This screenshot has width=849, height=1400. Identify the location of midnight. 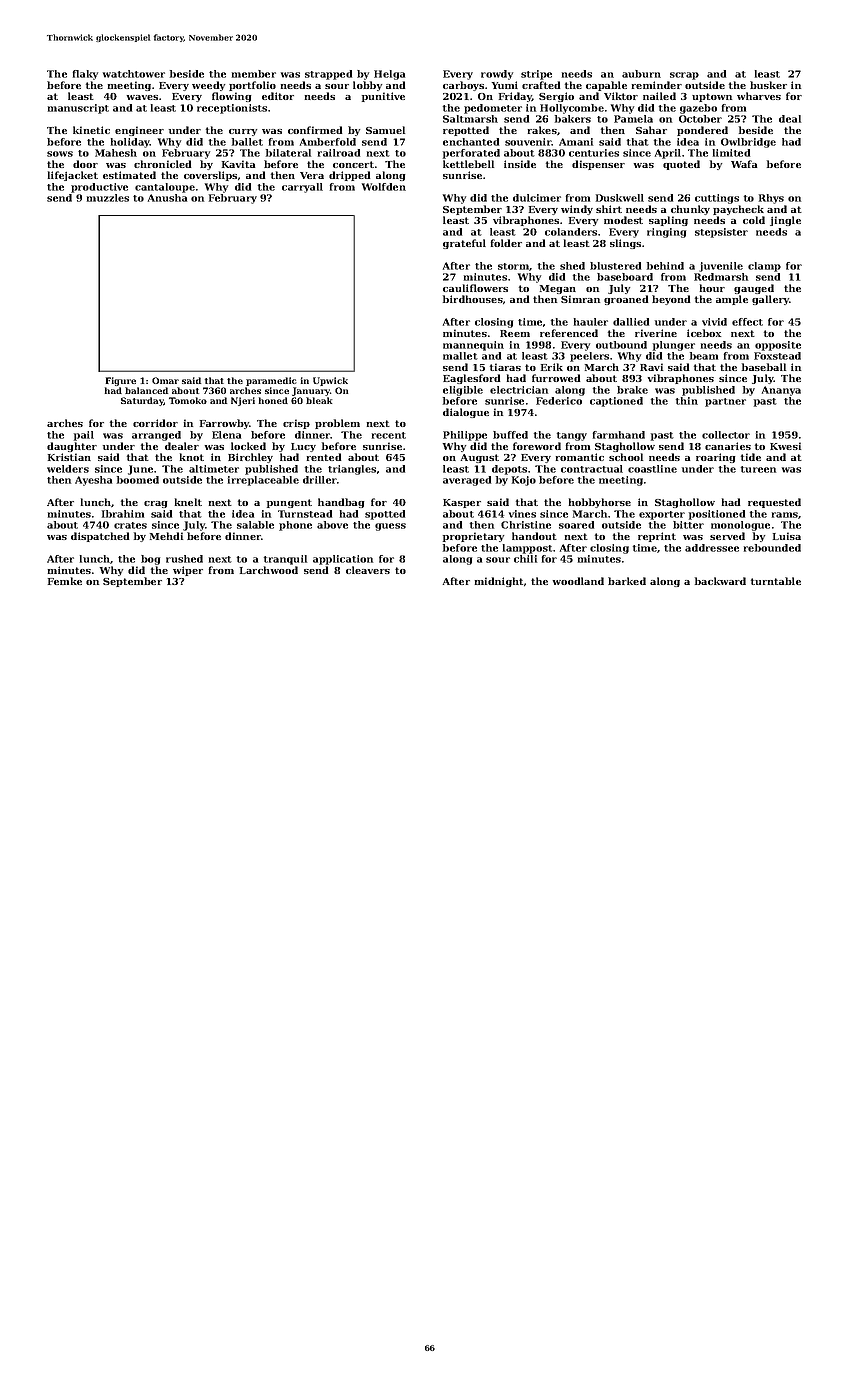
(499, 582).
